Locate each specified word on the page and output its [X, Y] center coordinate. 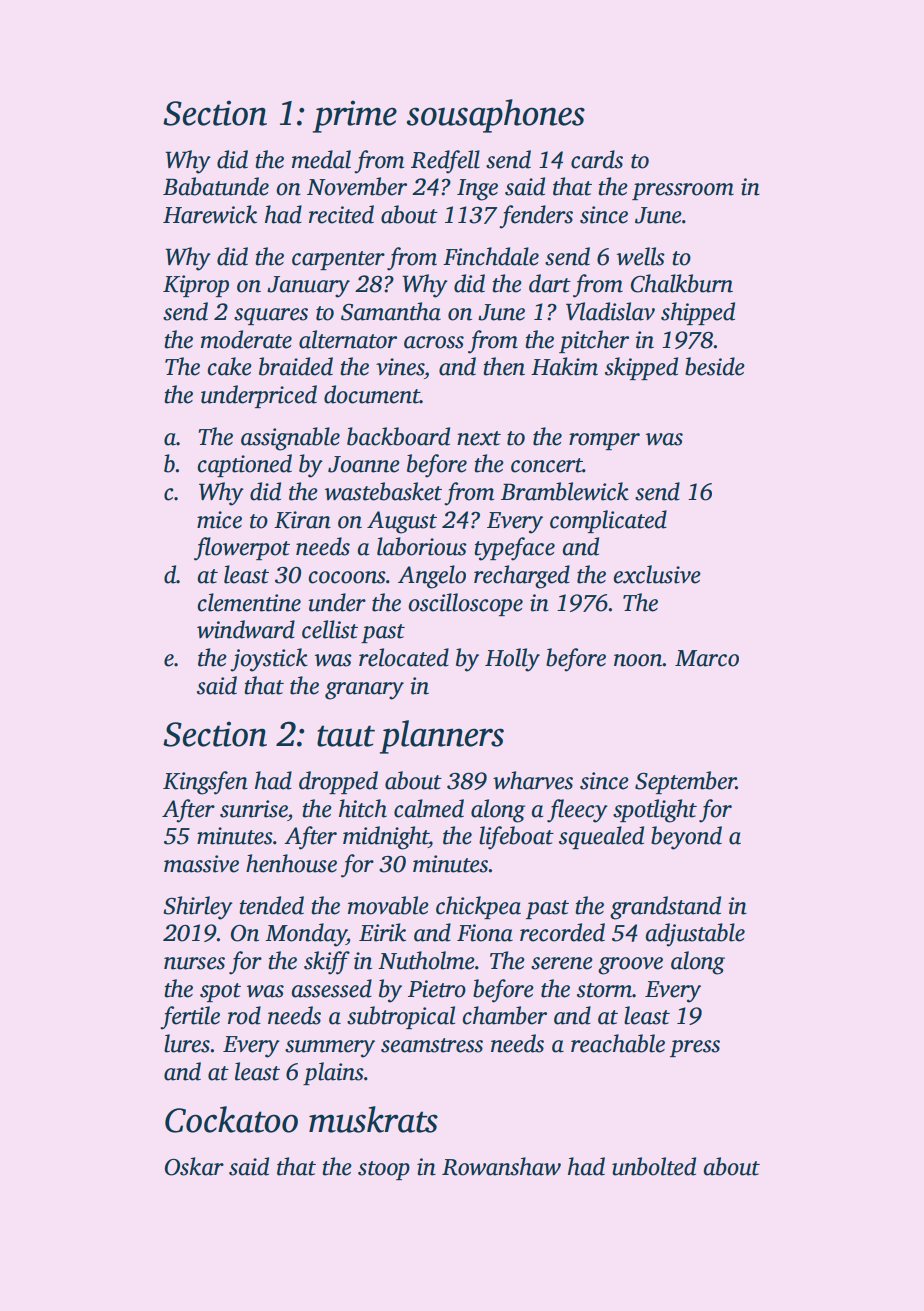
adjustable [695, 935]
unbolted [654, 1166]
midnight [386, 838]
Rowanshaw [501, 1166]
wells [641, 256]
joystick [269, 660]
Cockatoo [231, 1119]
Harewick [210, 214]
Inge [477, 190]
